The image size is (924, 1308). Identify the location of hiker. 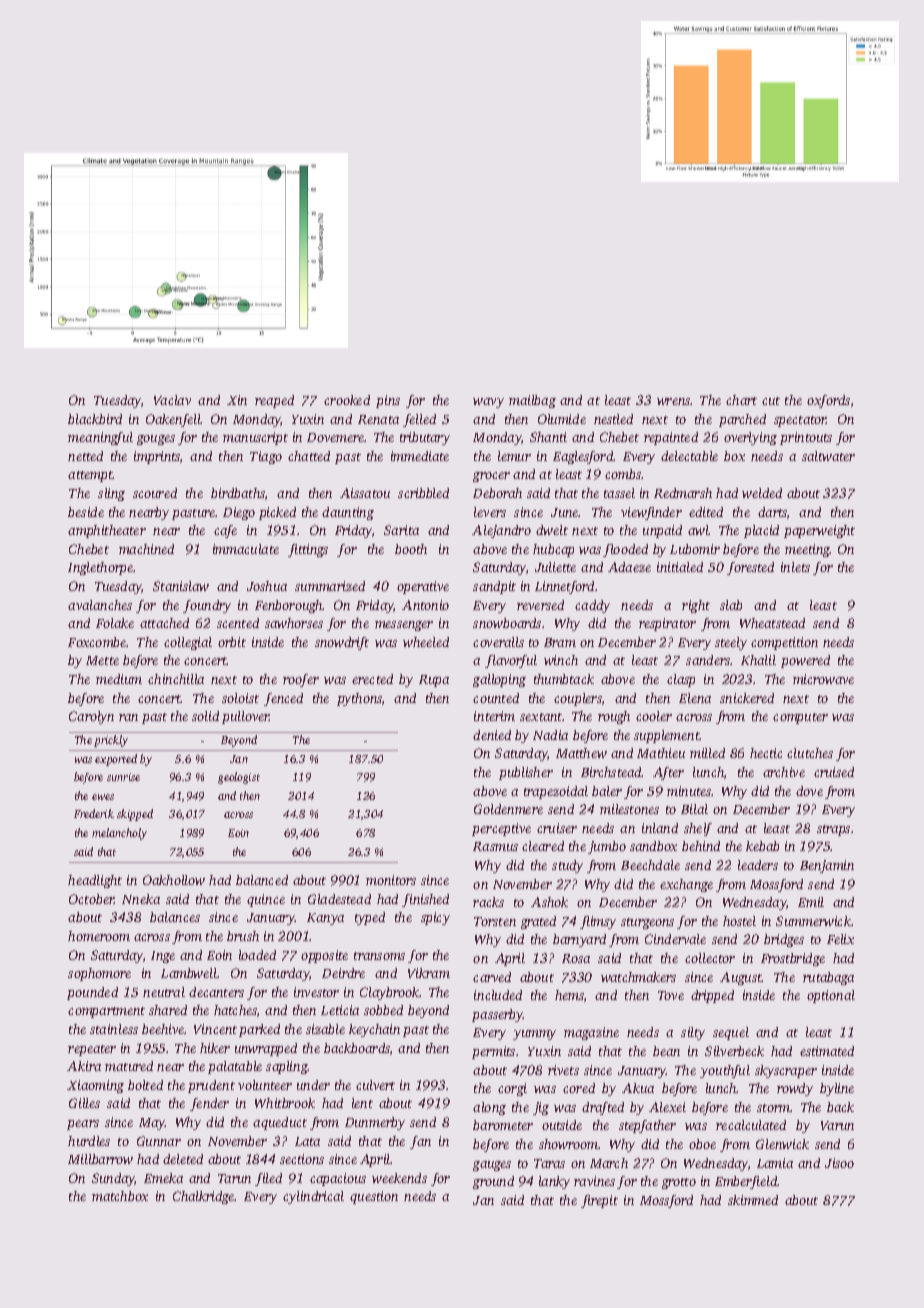
(215, 1048).
